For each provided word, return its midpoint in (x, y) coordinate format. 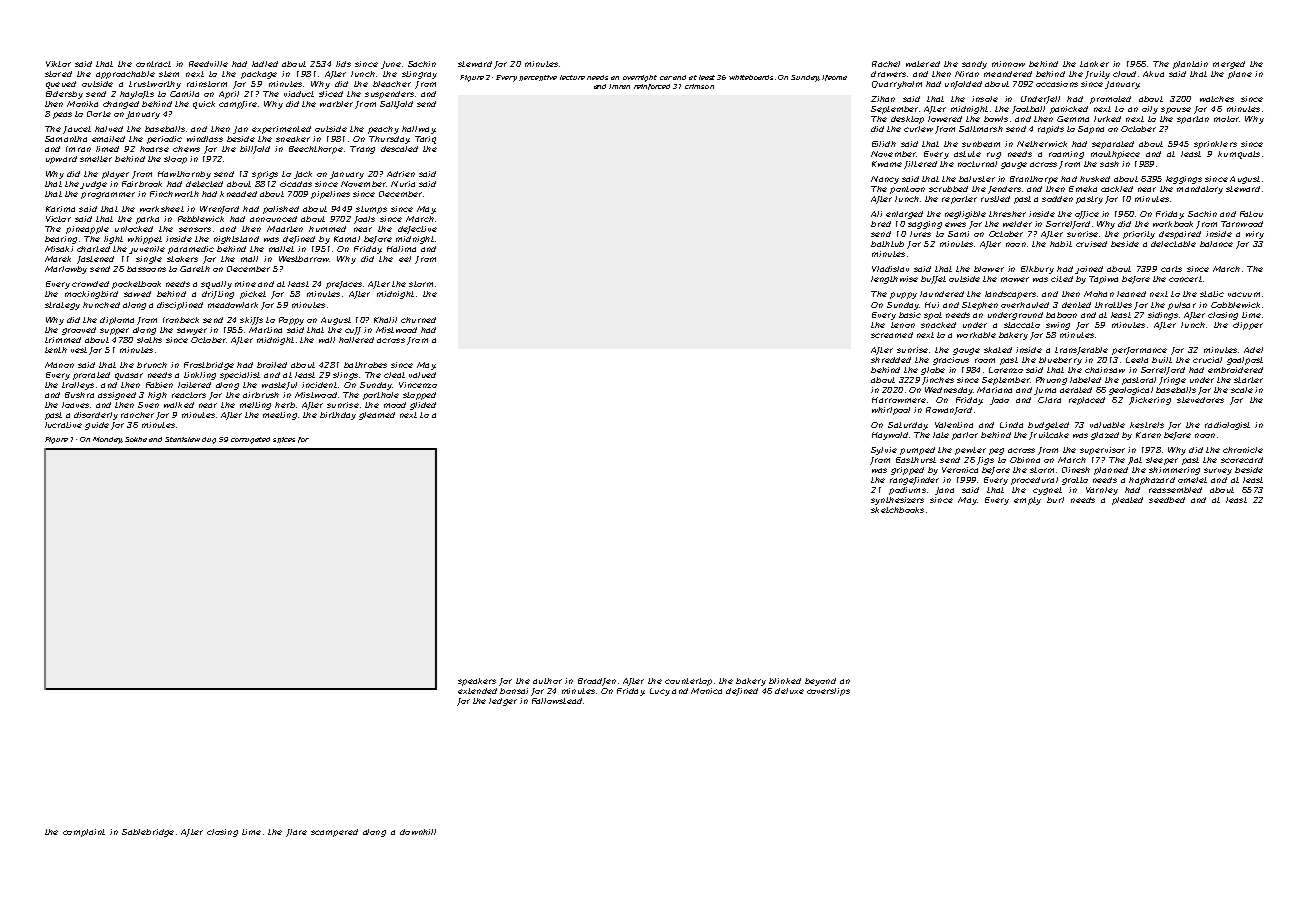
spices (284, 440)
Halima (401, 249)
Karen (1148, 435)
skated (998, 350)
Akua (1153, 74)
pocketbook (136, 285)
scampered (334, 833)
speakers (477, 682)
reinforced (652, 87)
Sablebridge (148, 833)
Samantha (66, 139)
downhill (418, 832)
